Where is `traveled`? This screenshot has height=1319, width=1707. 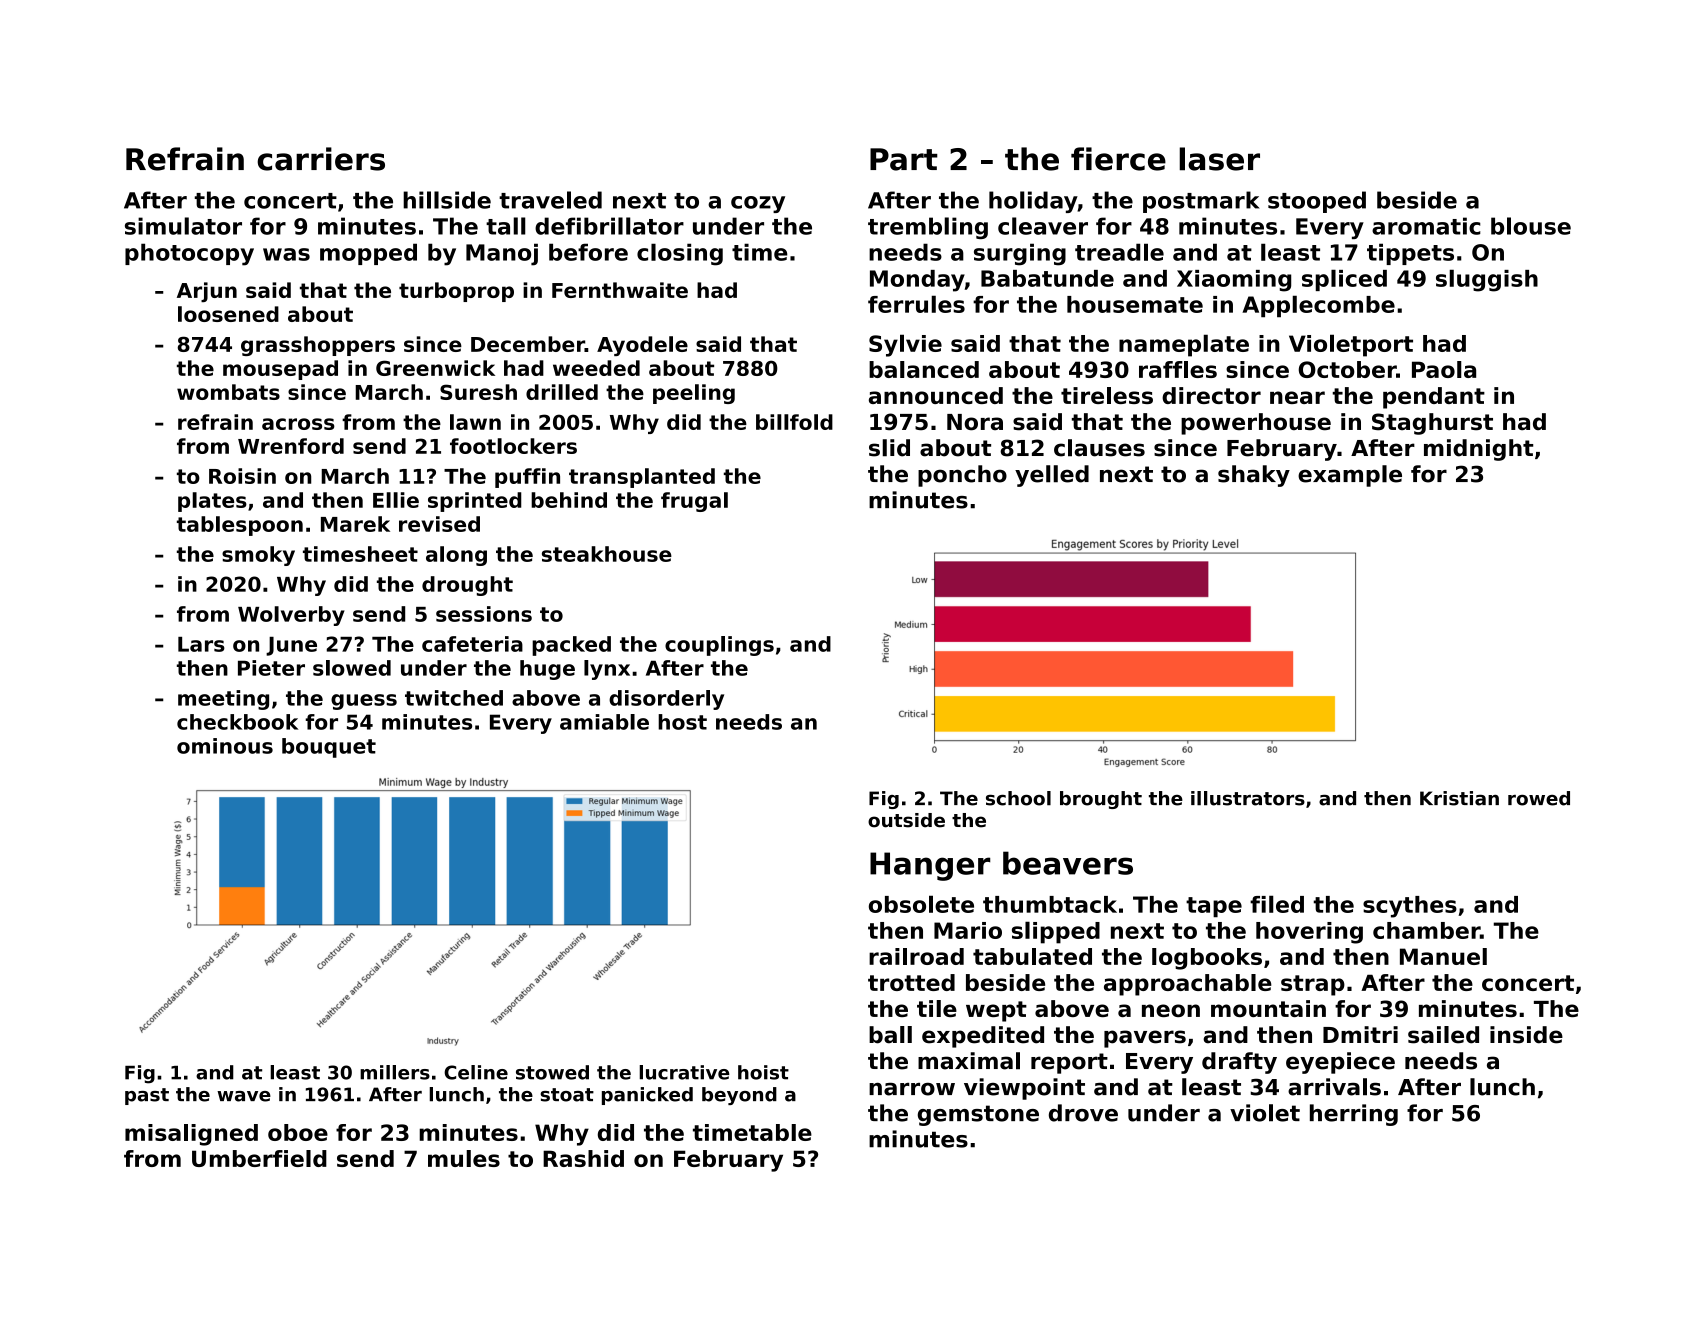 traveled is located at coordinates (550, 200).
